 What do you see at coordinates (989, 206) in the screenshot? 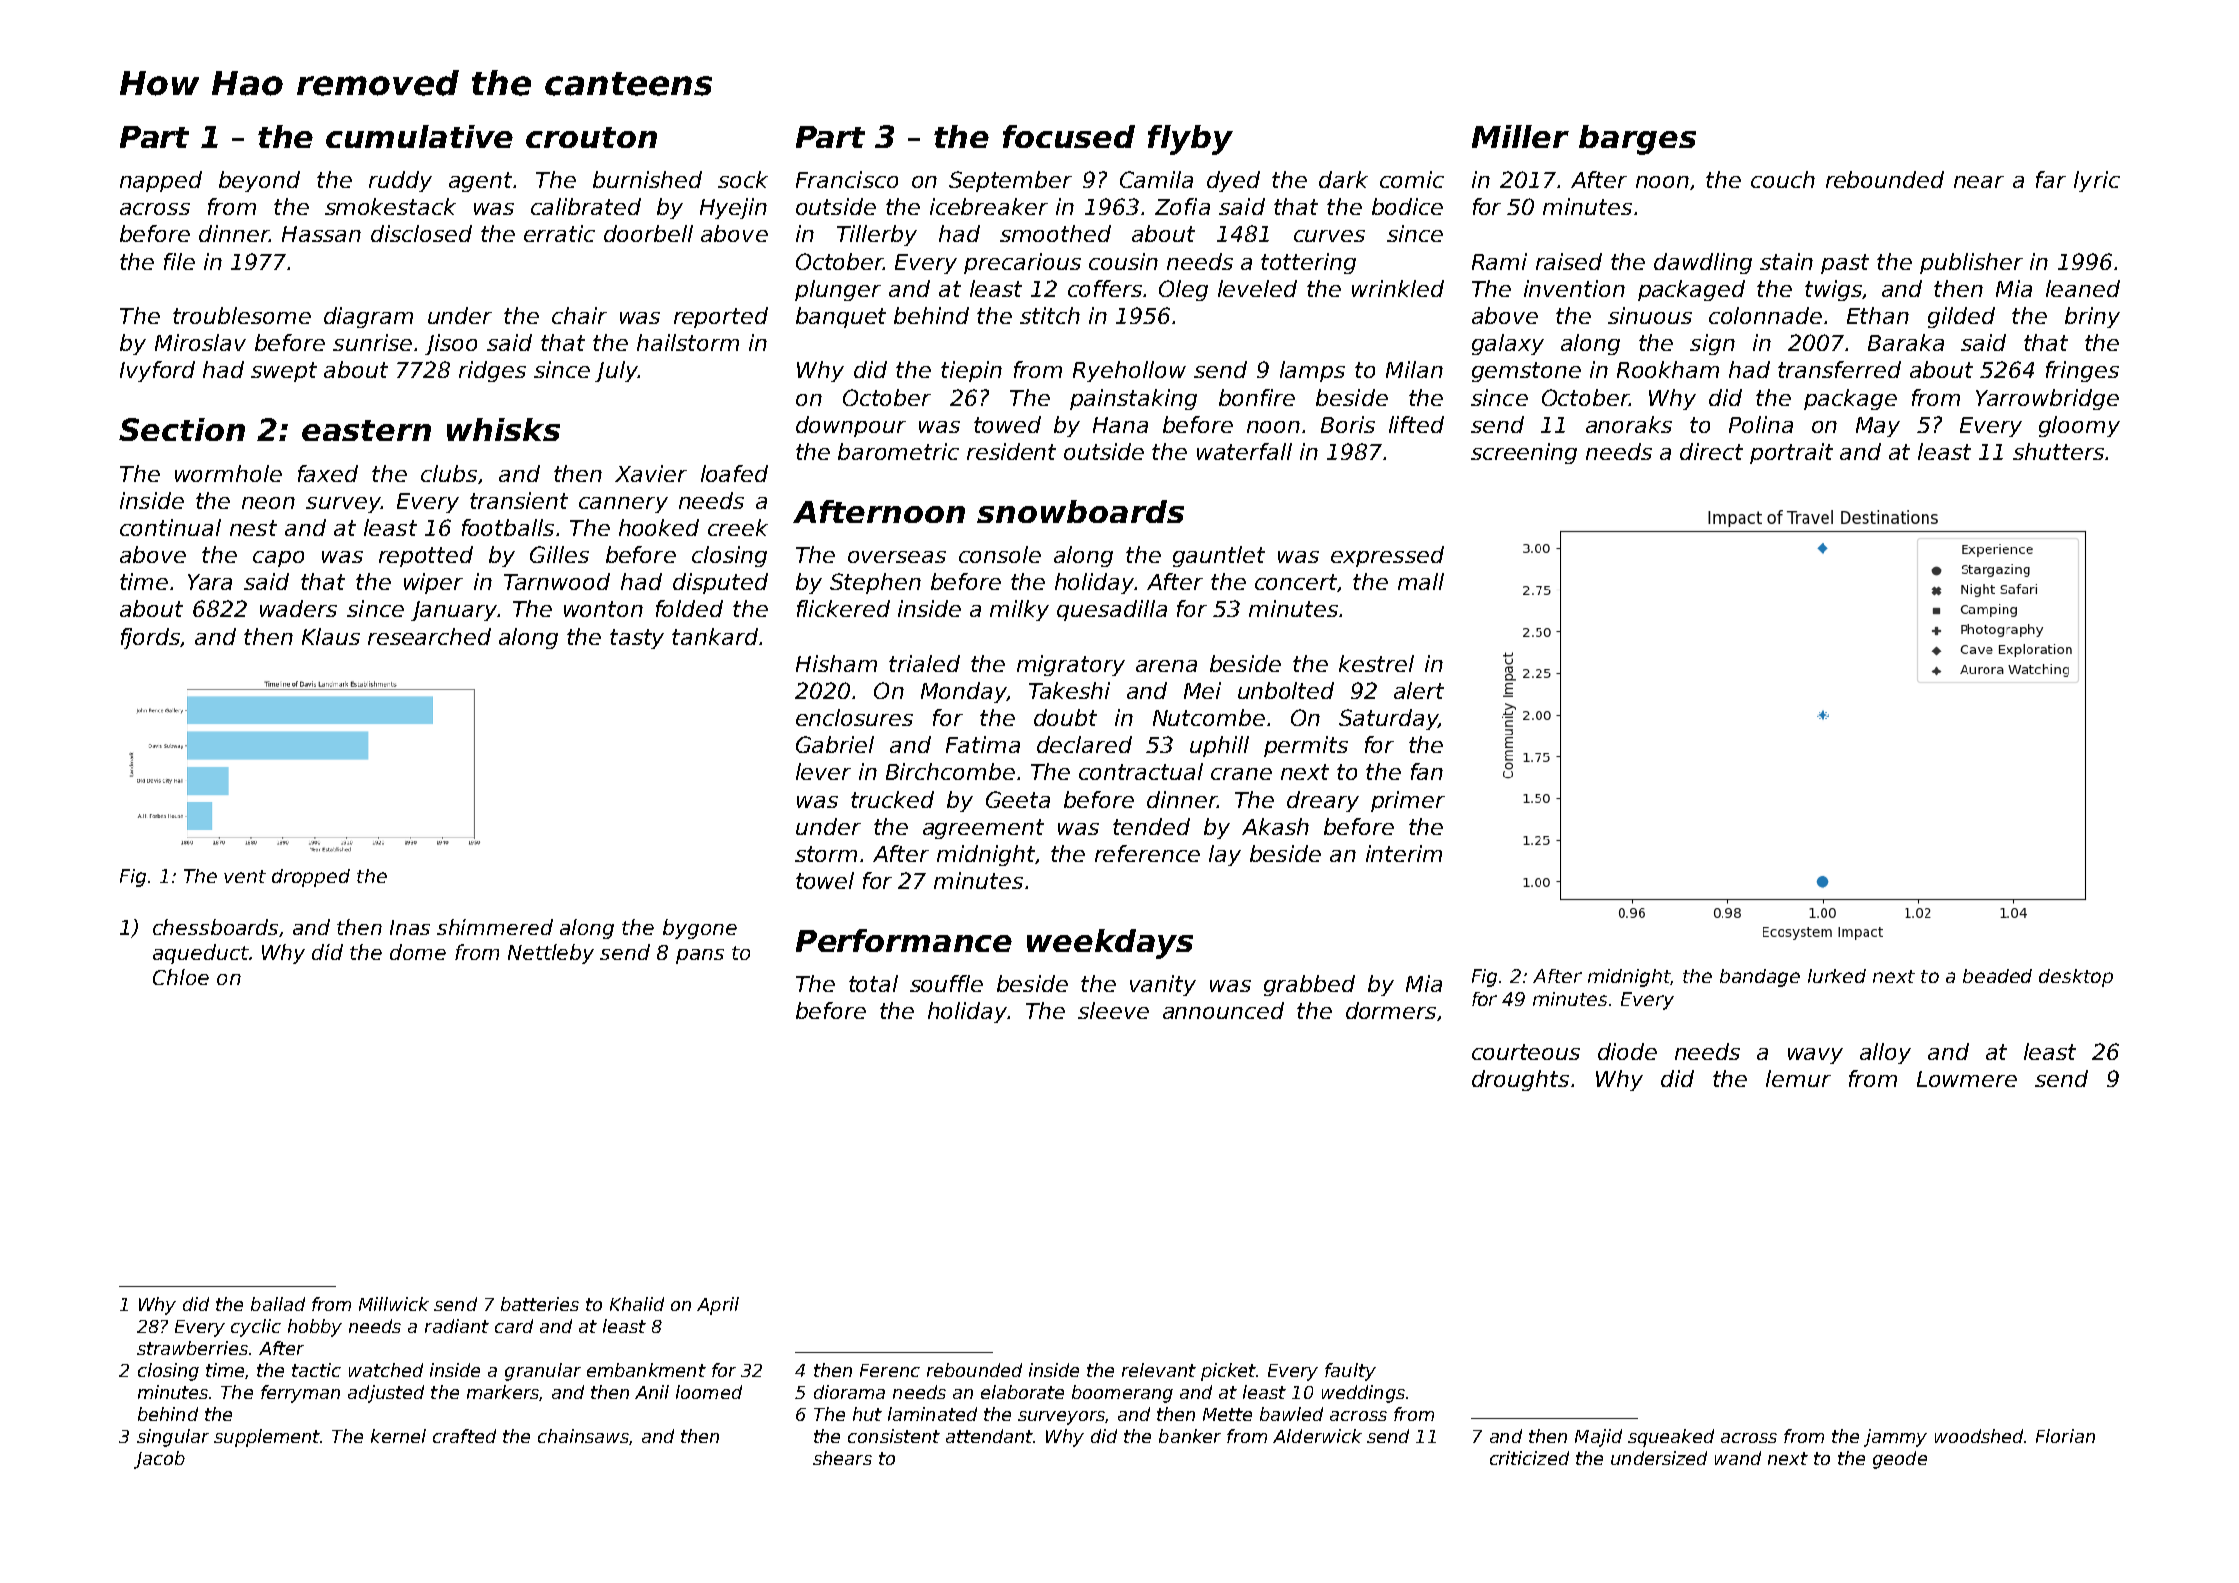
I see `icebreaker` at bounding box center [989, 206].
